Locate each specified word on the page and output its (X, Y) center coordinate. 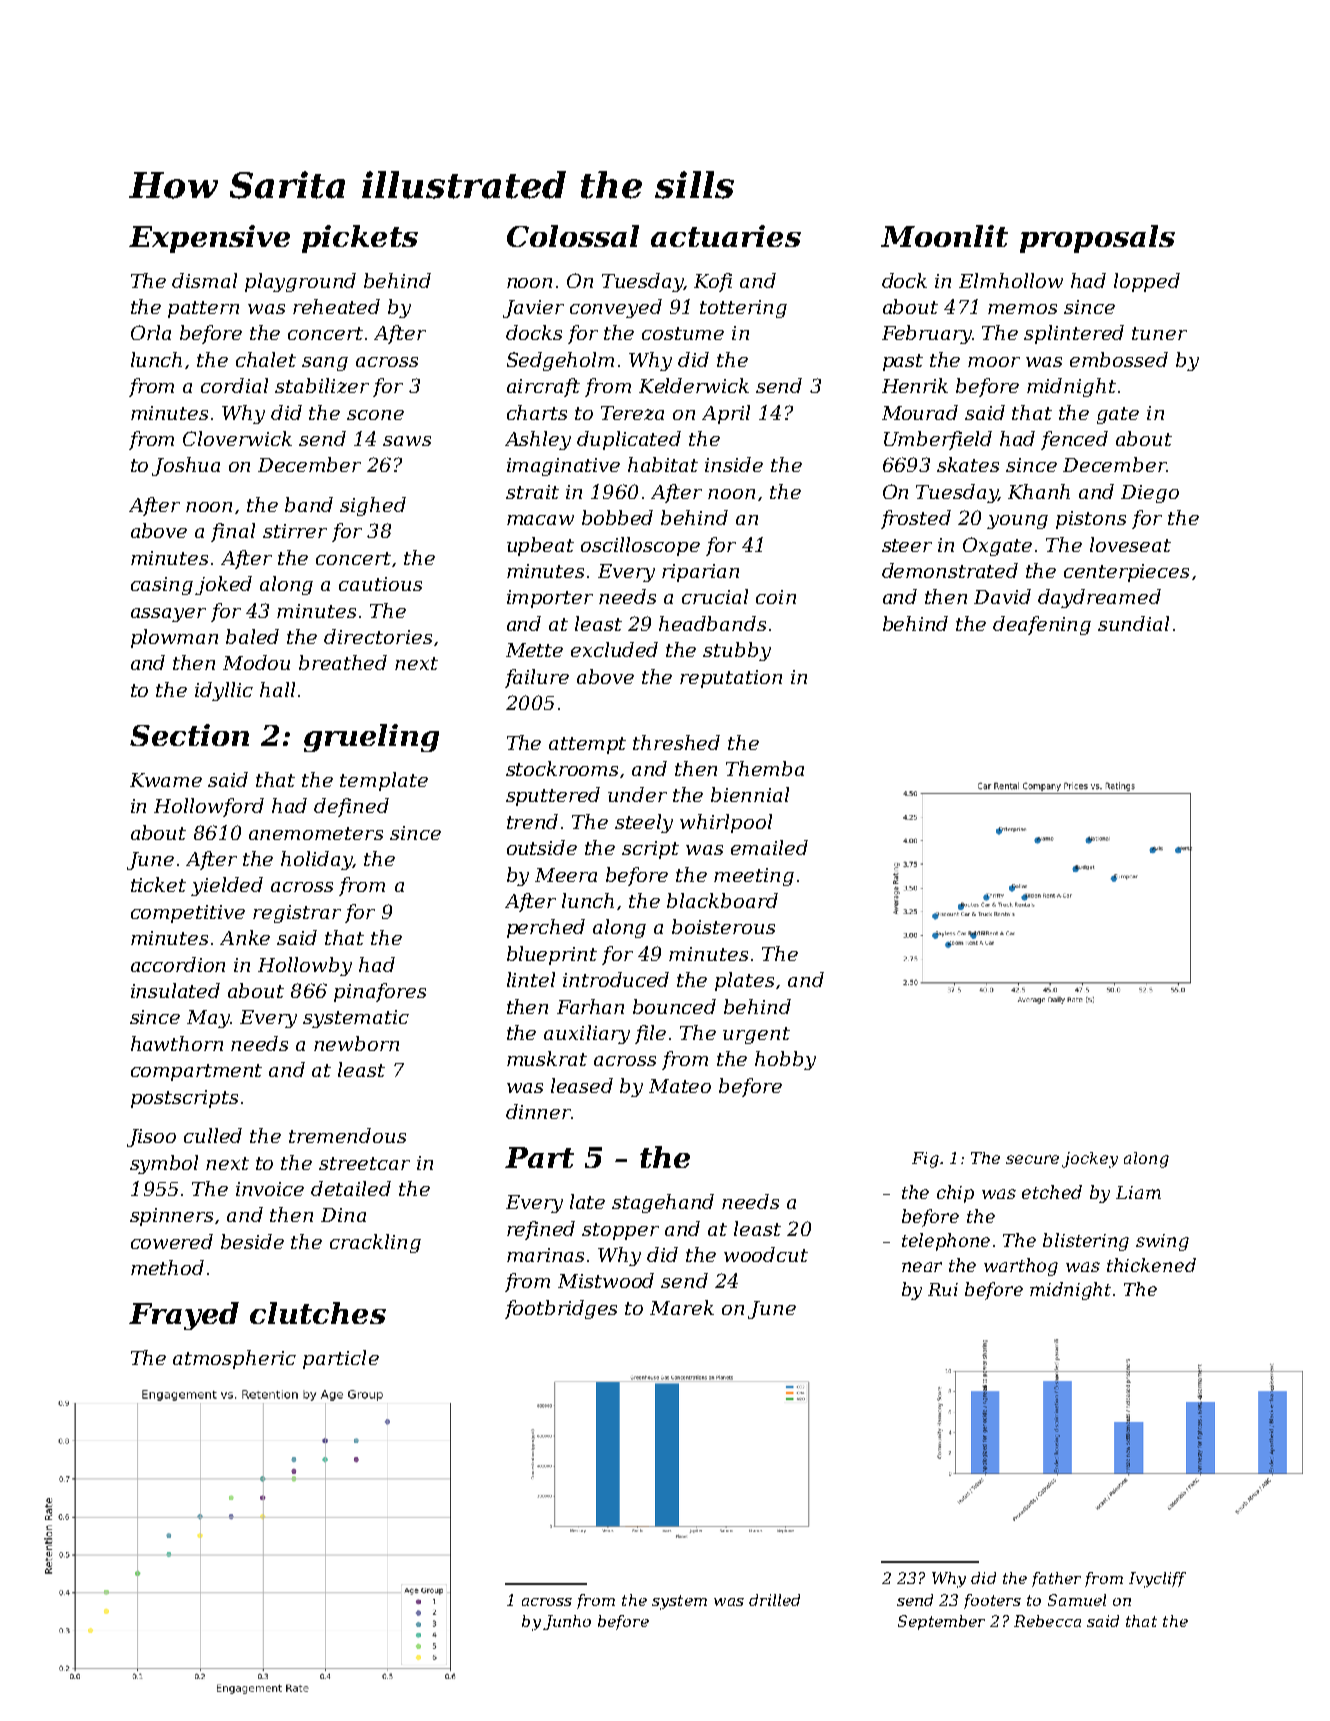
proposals (1097, 239)
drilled (774, 1600)
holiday (316, 860)
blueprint (552, 955)
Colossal (573, 236)
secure (1032, 1159)
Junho (567, 1622)
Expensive (209, 239)
